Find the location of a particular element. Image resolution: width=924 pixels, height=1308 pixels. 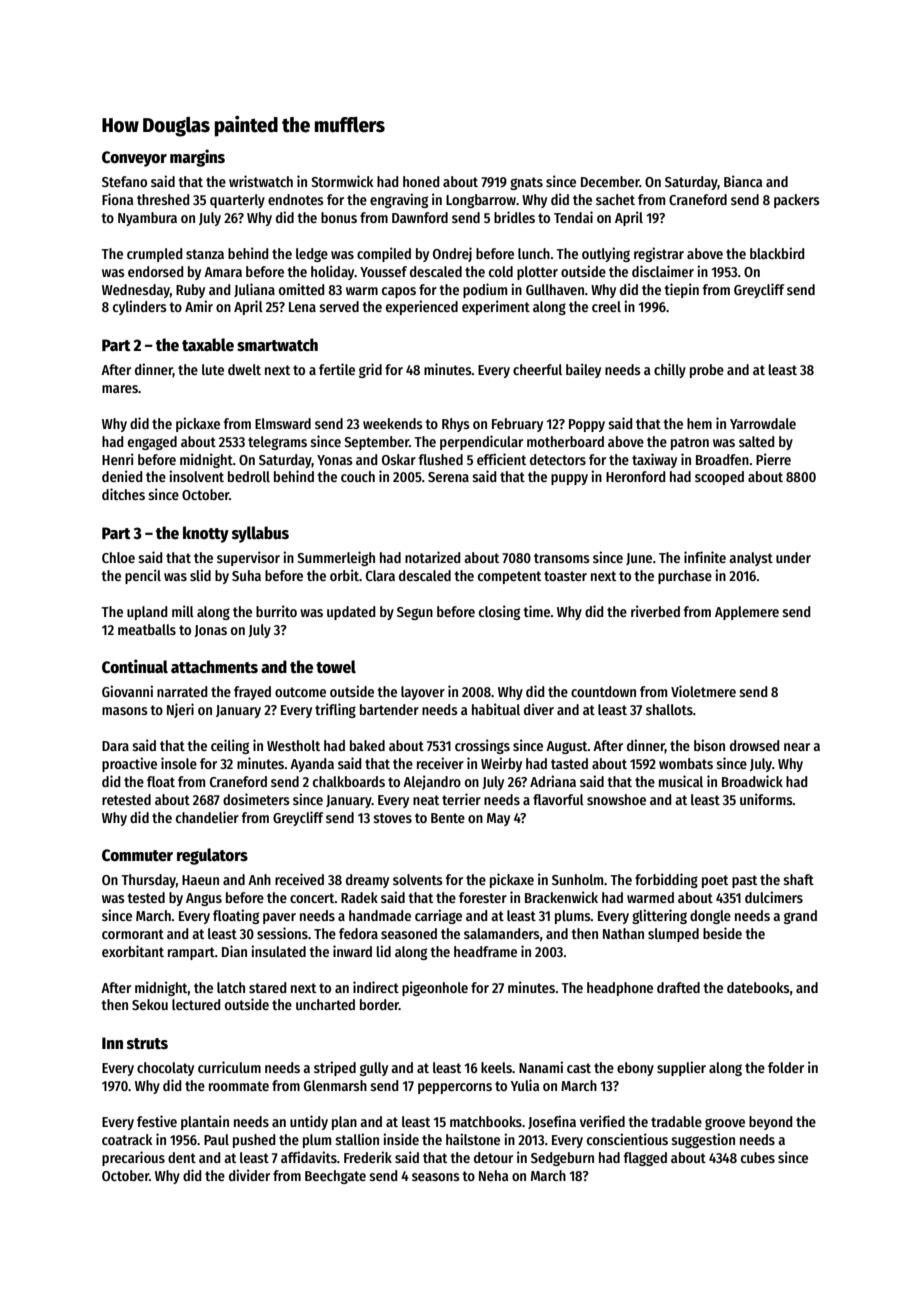

chocolaty is located at coordinates (165, 1069).
